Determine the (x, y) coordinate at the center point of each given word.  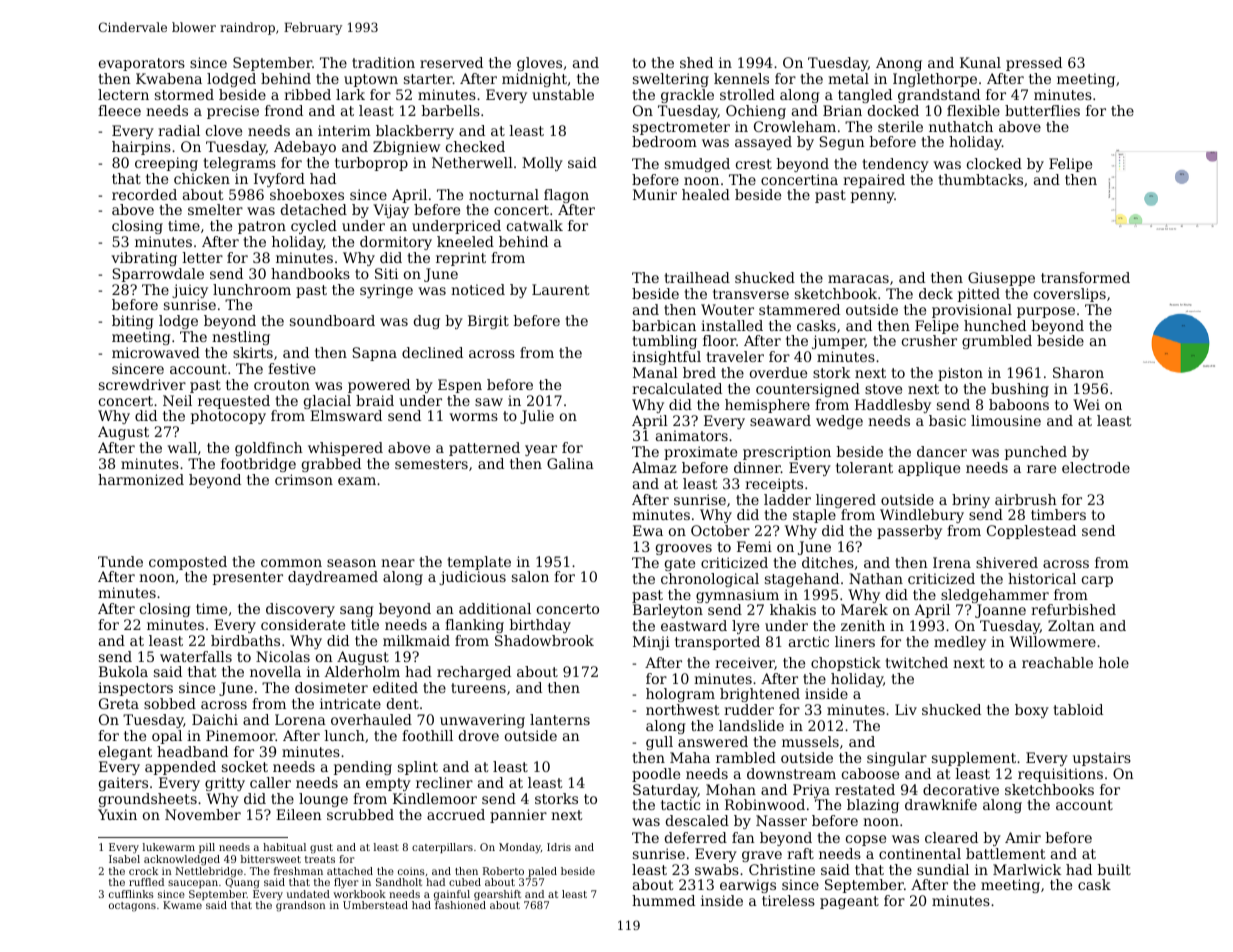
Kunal (980, 62)
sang (357, 611)
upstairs (1102, 759)
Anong (899, 64)
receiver (745, 663)
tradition (383, 62)
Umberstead (375, 905)
